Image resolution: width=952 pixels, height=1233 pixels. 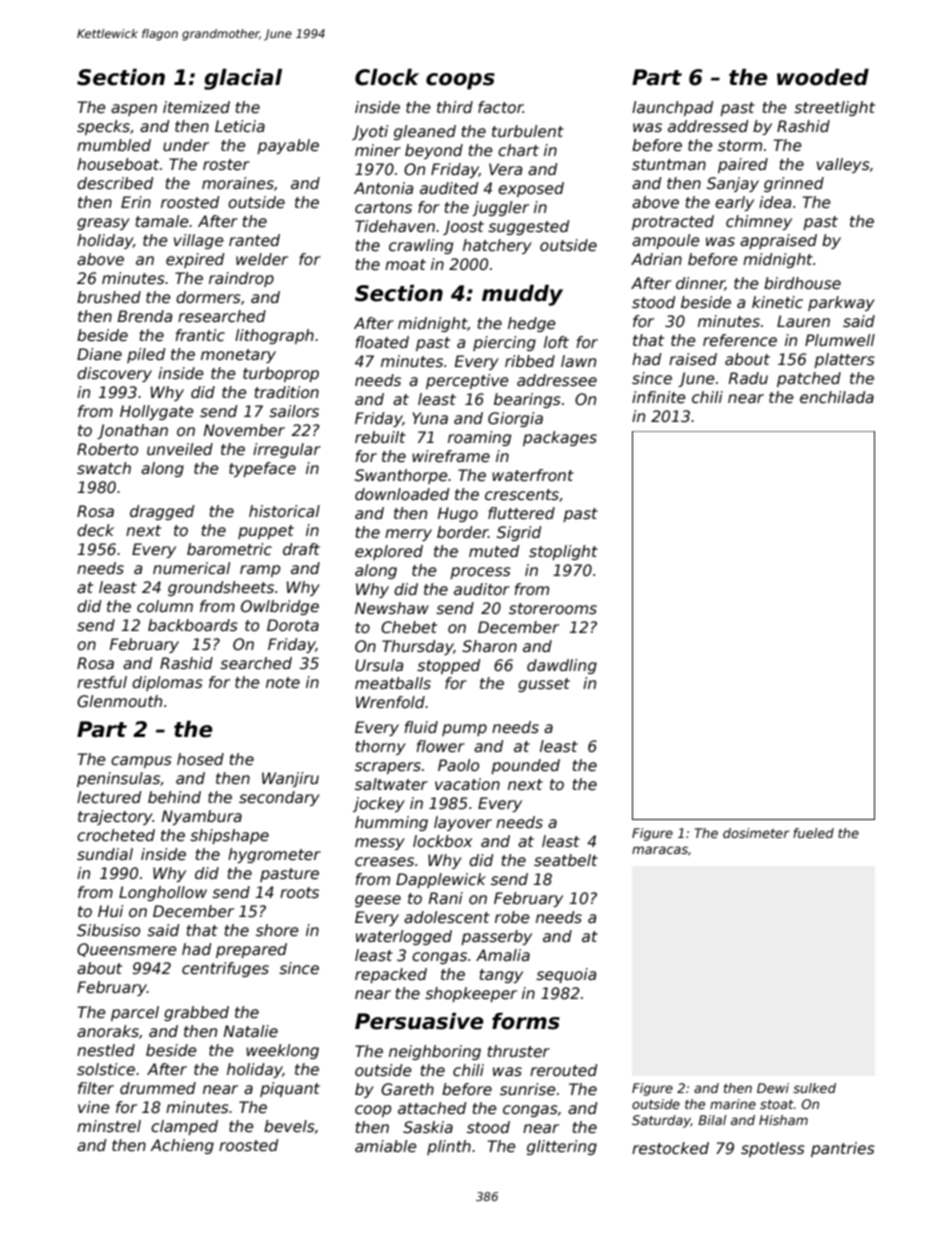 I want to click on specks, so click(x=103, y=127).
